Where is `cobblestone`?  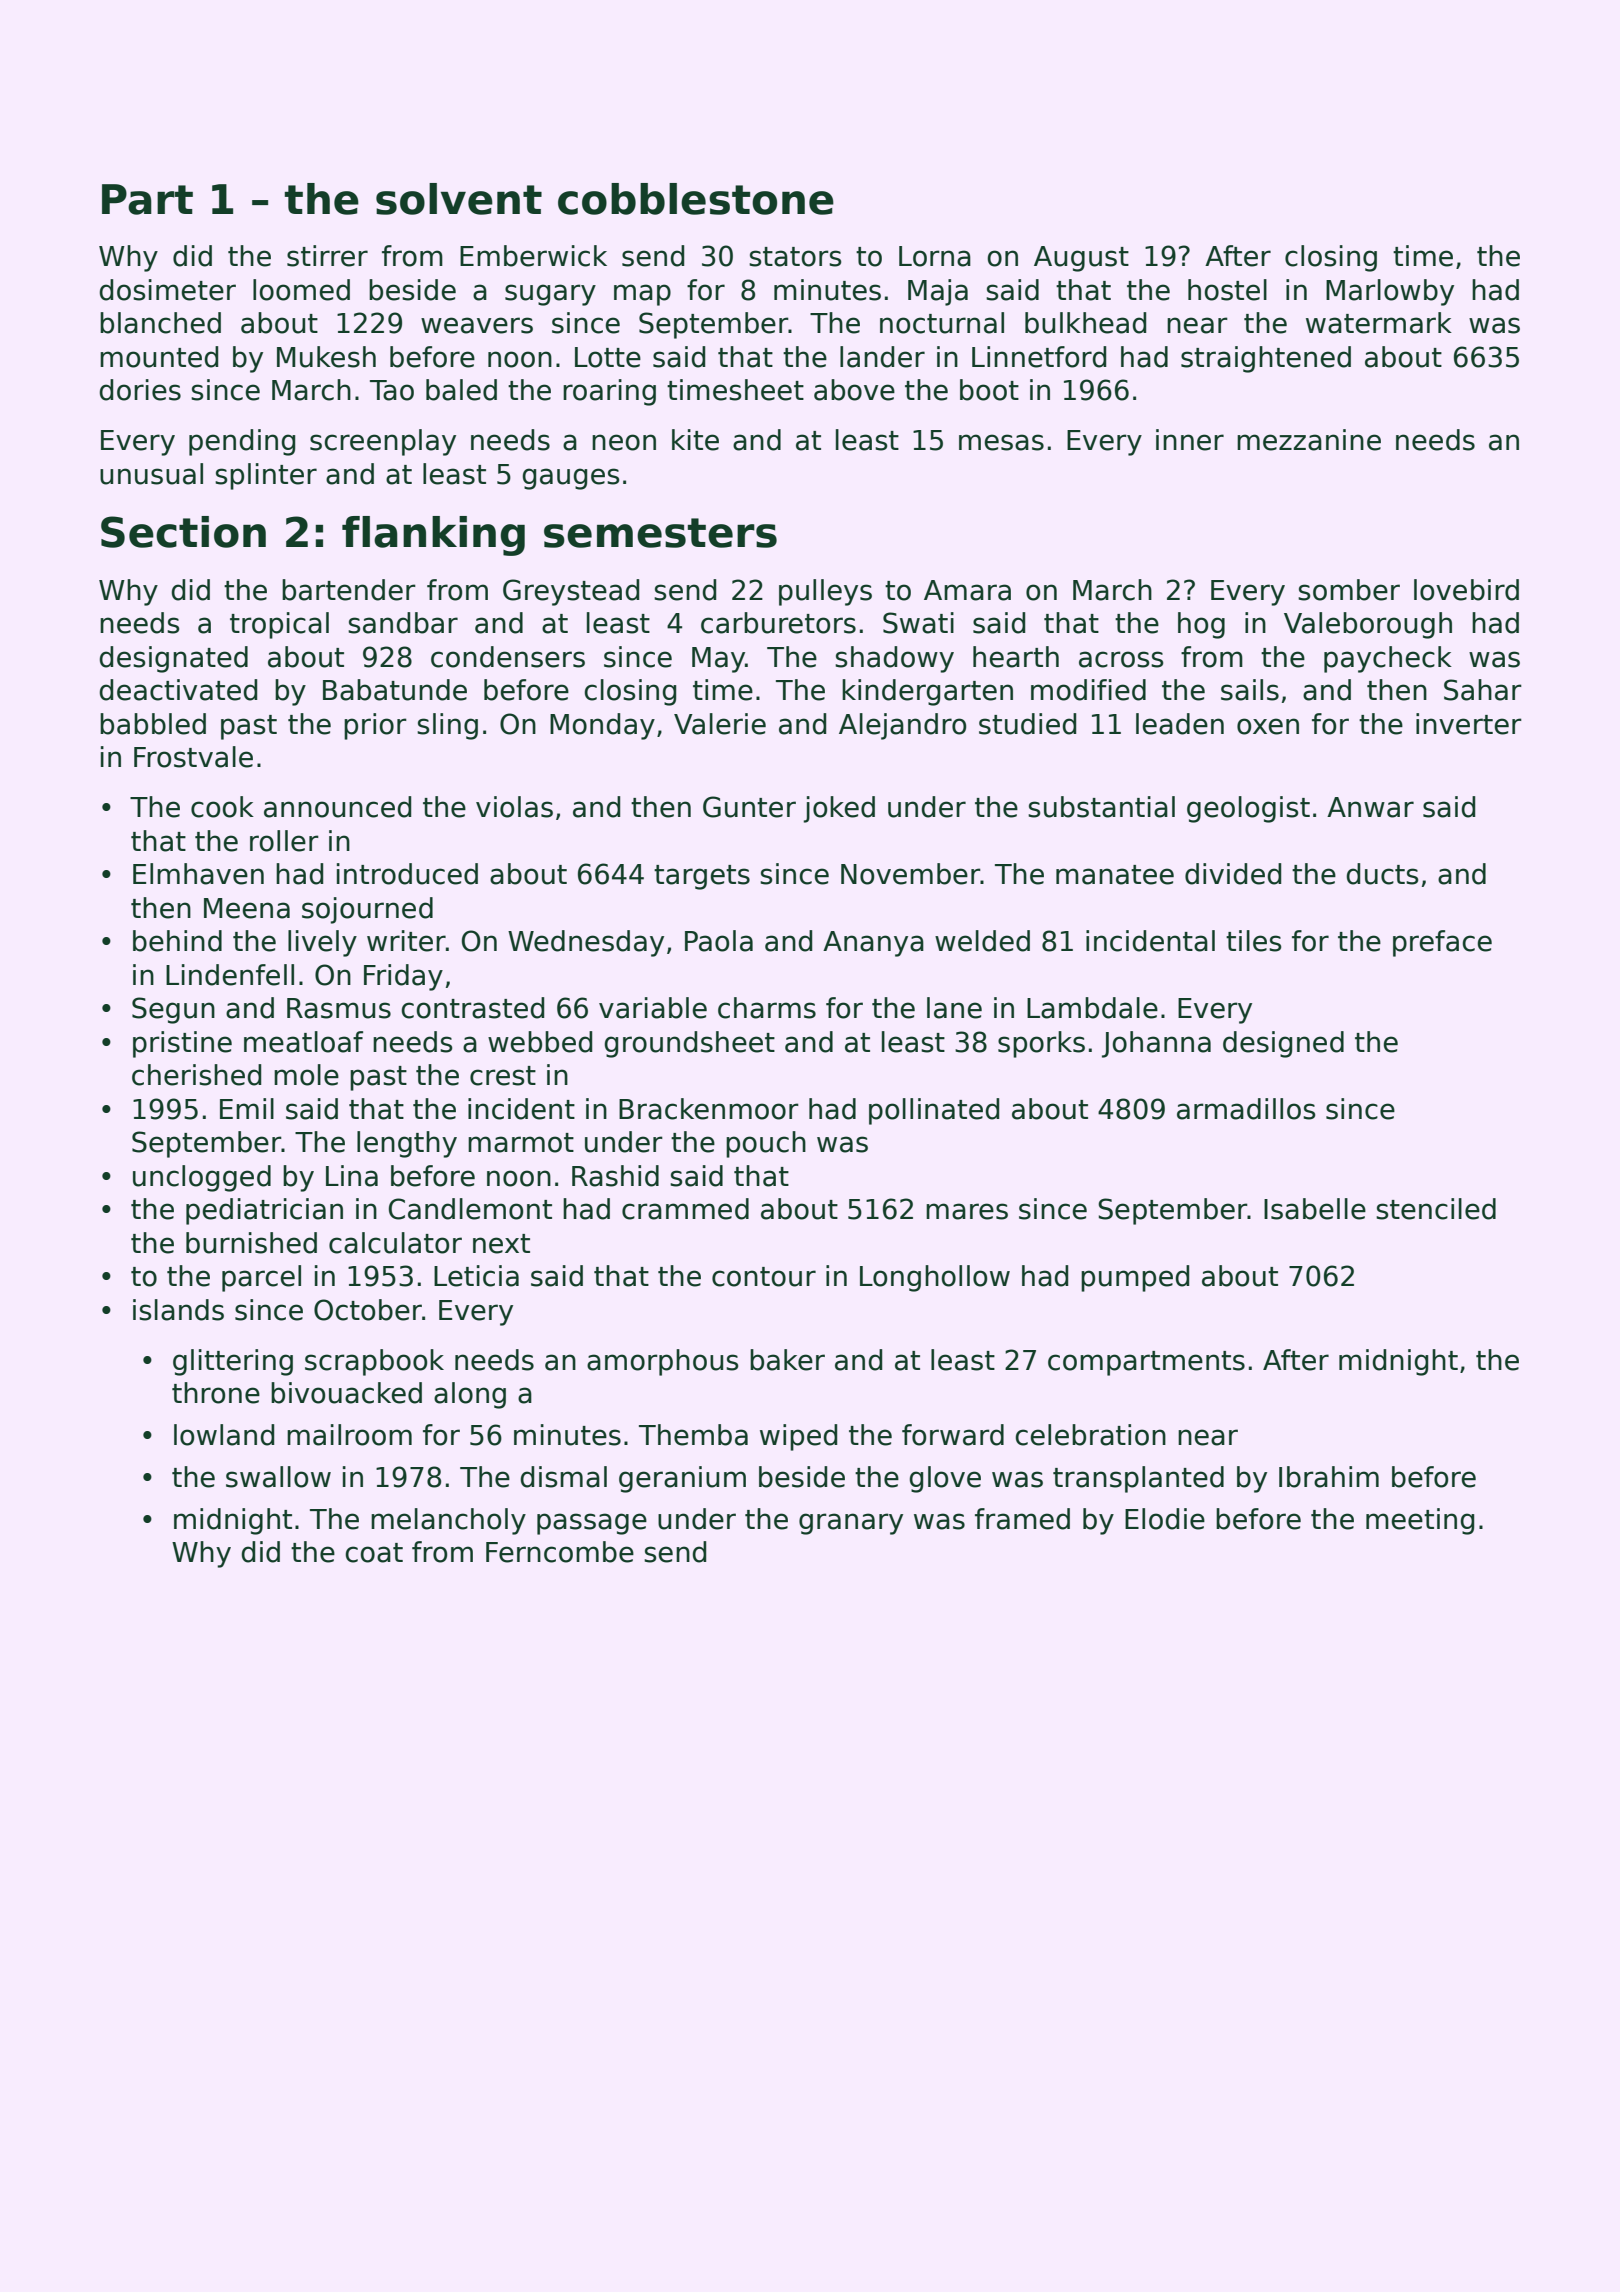
cobblestone is located at coordinates (696, 199).
